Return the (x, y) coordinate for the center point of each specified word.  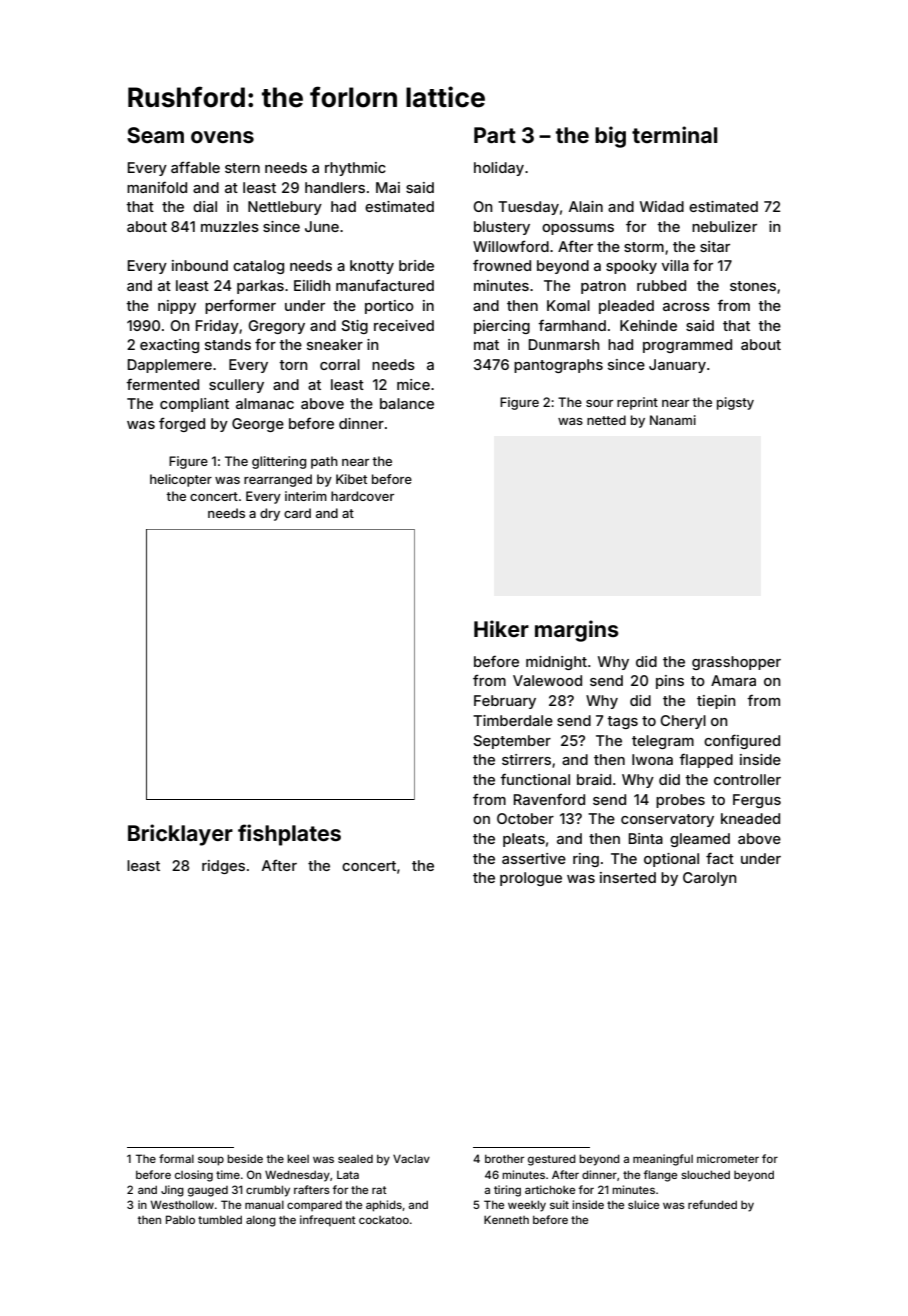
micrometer (728, 1158)
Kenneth (506, 1219)
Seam (155, 135)
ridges (223, 867)
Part (495, 135)
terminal (674, 134)
